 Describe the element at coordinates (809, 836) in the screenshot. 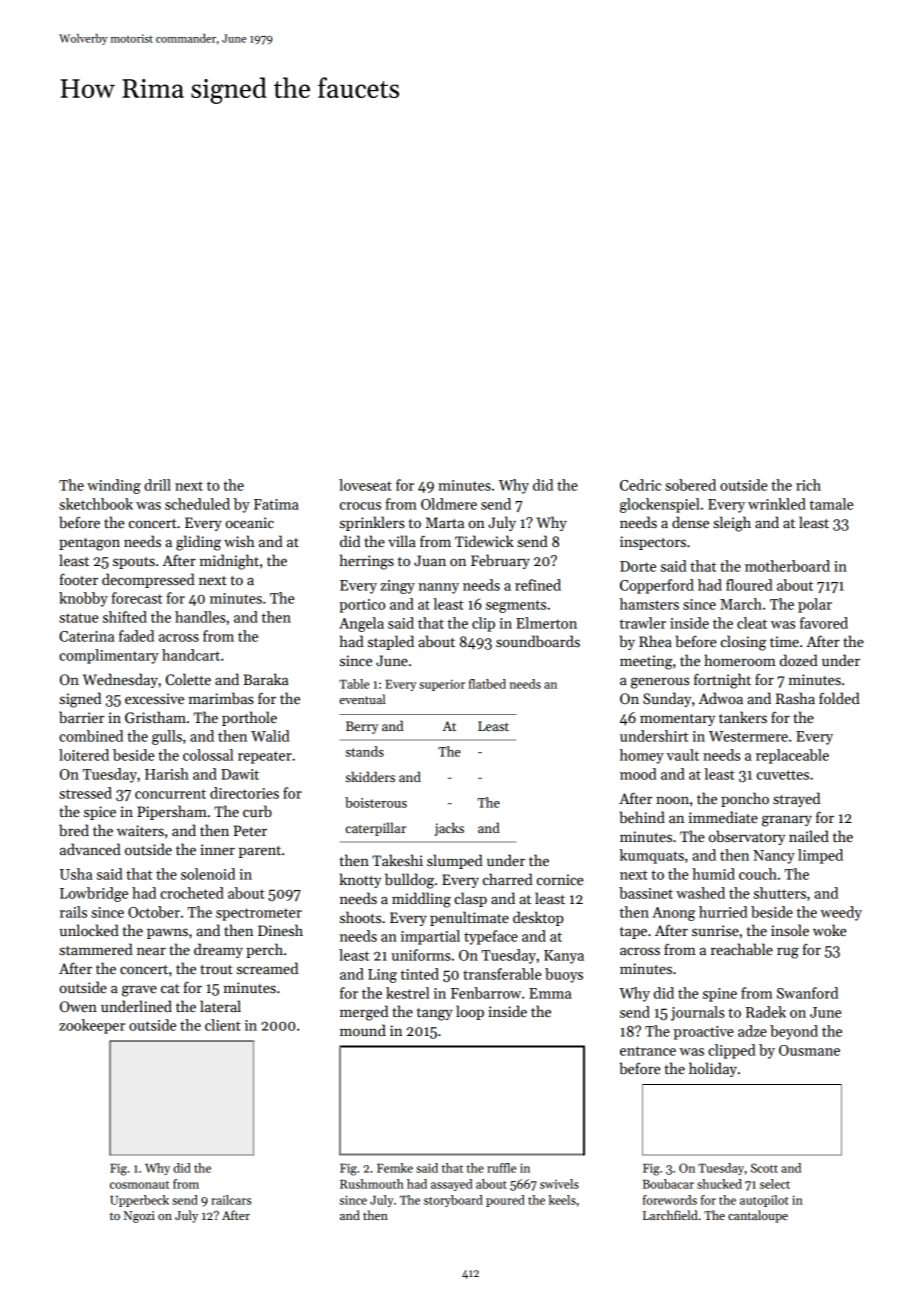

I see `nailed` at that location.
